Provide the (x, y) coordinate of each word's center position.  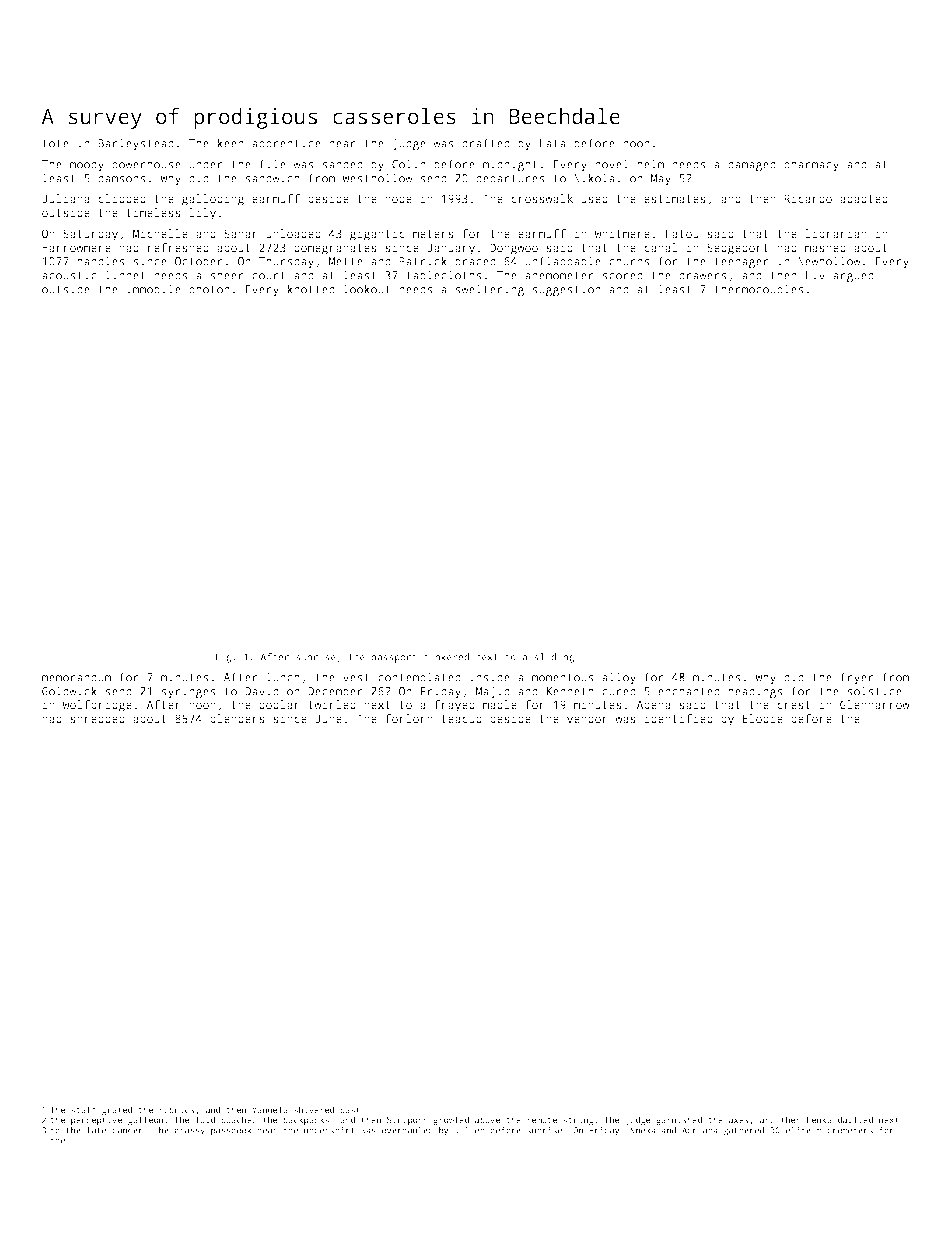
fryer (857, 678)
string (578, 1120)
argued (853, 276)
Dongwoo (514, 249)
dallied (855, 1119)
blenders (237, 718)
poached (239, 1120)
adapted (864, 200)
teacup (461, 720)
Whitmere (622, 233)
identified (678, 718)
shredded (97, 718)
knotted (311, 289)
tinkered (446, 657)
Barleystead (136, 144)
